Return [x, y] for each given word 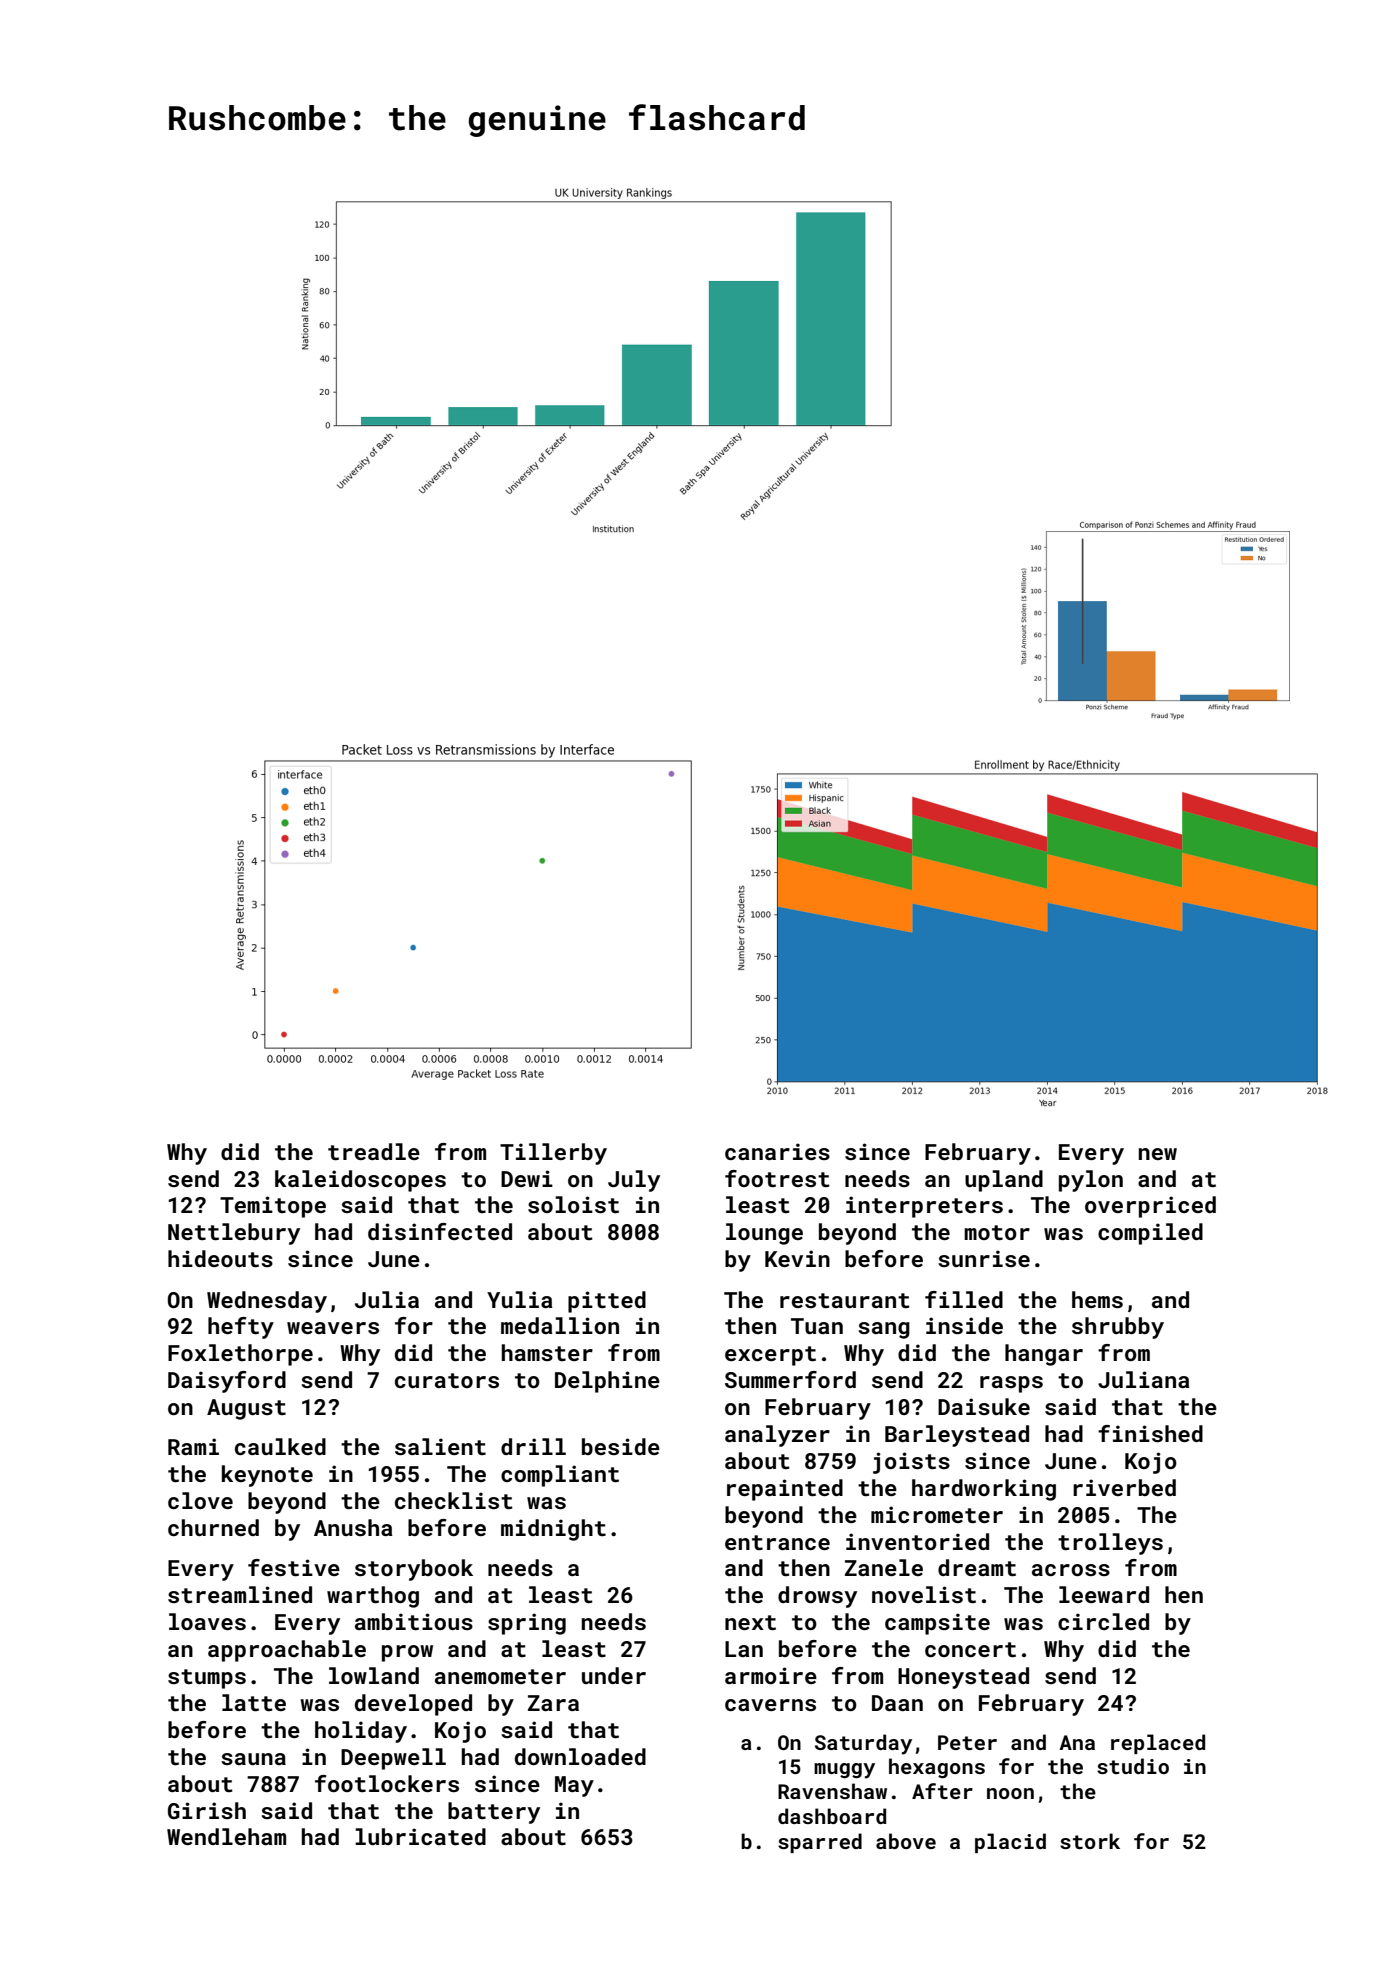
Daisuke [984, 1406]
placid [1010, 1843]
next [750, 1622]
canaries [777, 1151]
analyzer [777, 1436]
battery [494, 1813]
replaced [1158, 1744]
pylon [1091, 1181]
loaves [207, 1621]
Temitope [273, 1207]
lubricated [420, 1836]
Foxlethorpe [240, 1355]
